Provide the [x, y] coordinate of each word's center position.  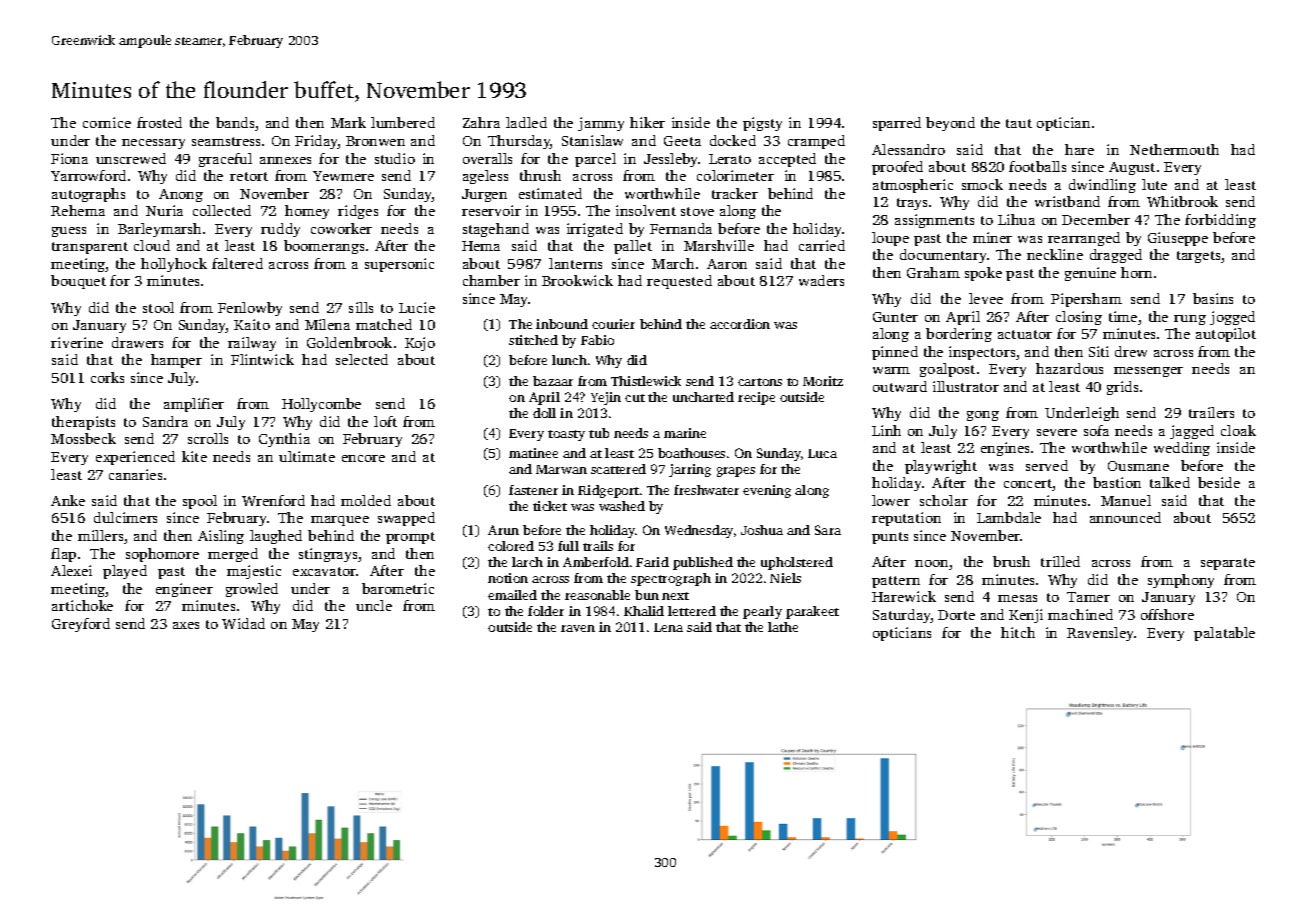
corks [107, 377]
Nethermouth [1174, 149]
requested [679, 282]
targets [1198, 257]
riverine [77, 342]
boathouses [691, 453]
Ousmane [1138, 466]
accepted [787, 160]
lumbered [403, 122]
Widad [243, 623]
